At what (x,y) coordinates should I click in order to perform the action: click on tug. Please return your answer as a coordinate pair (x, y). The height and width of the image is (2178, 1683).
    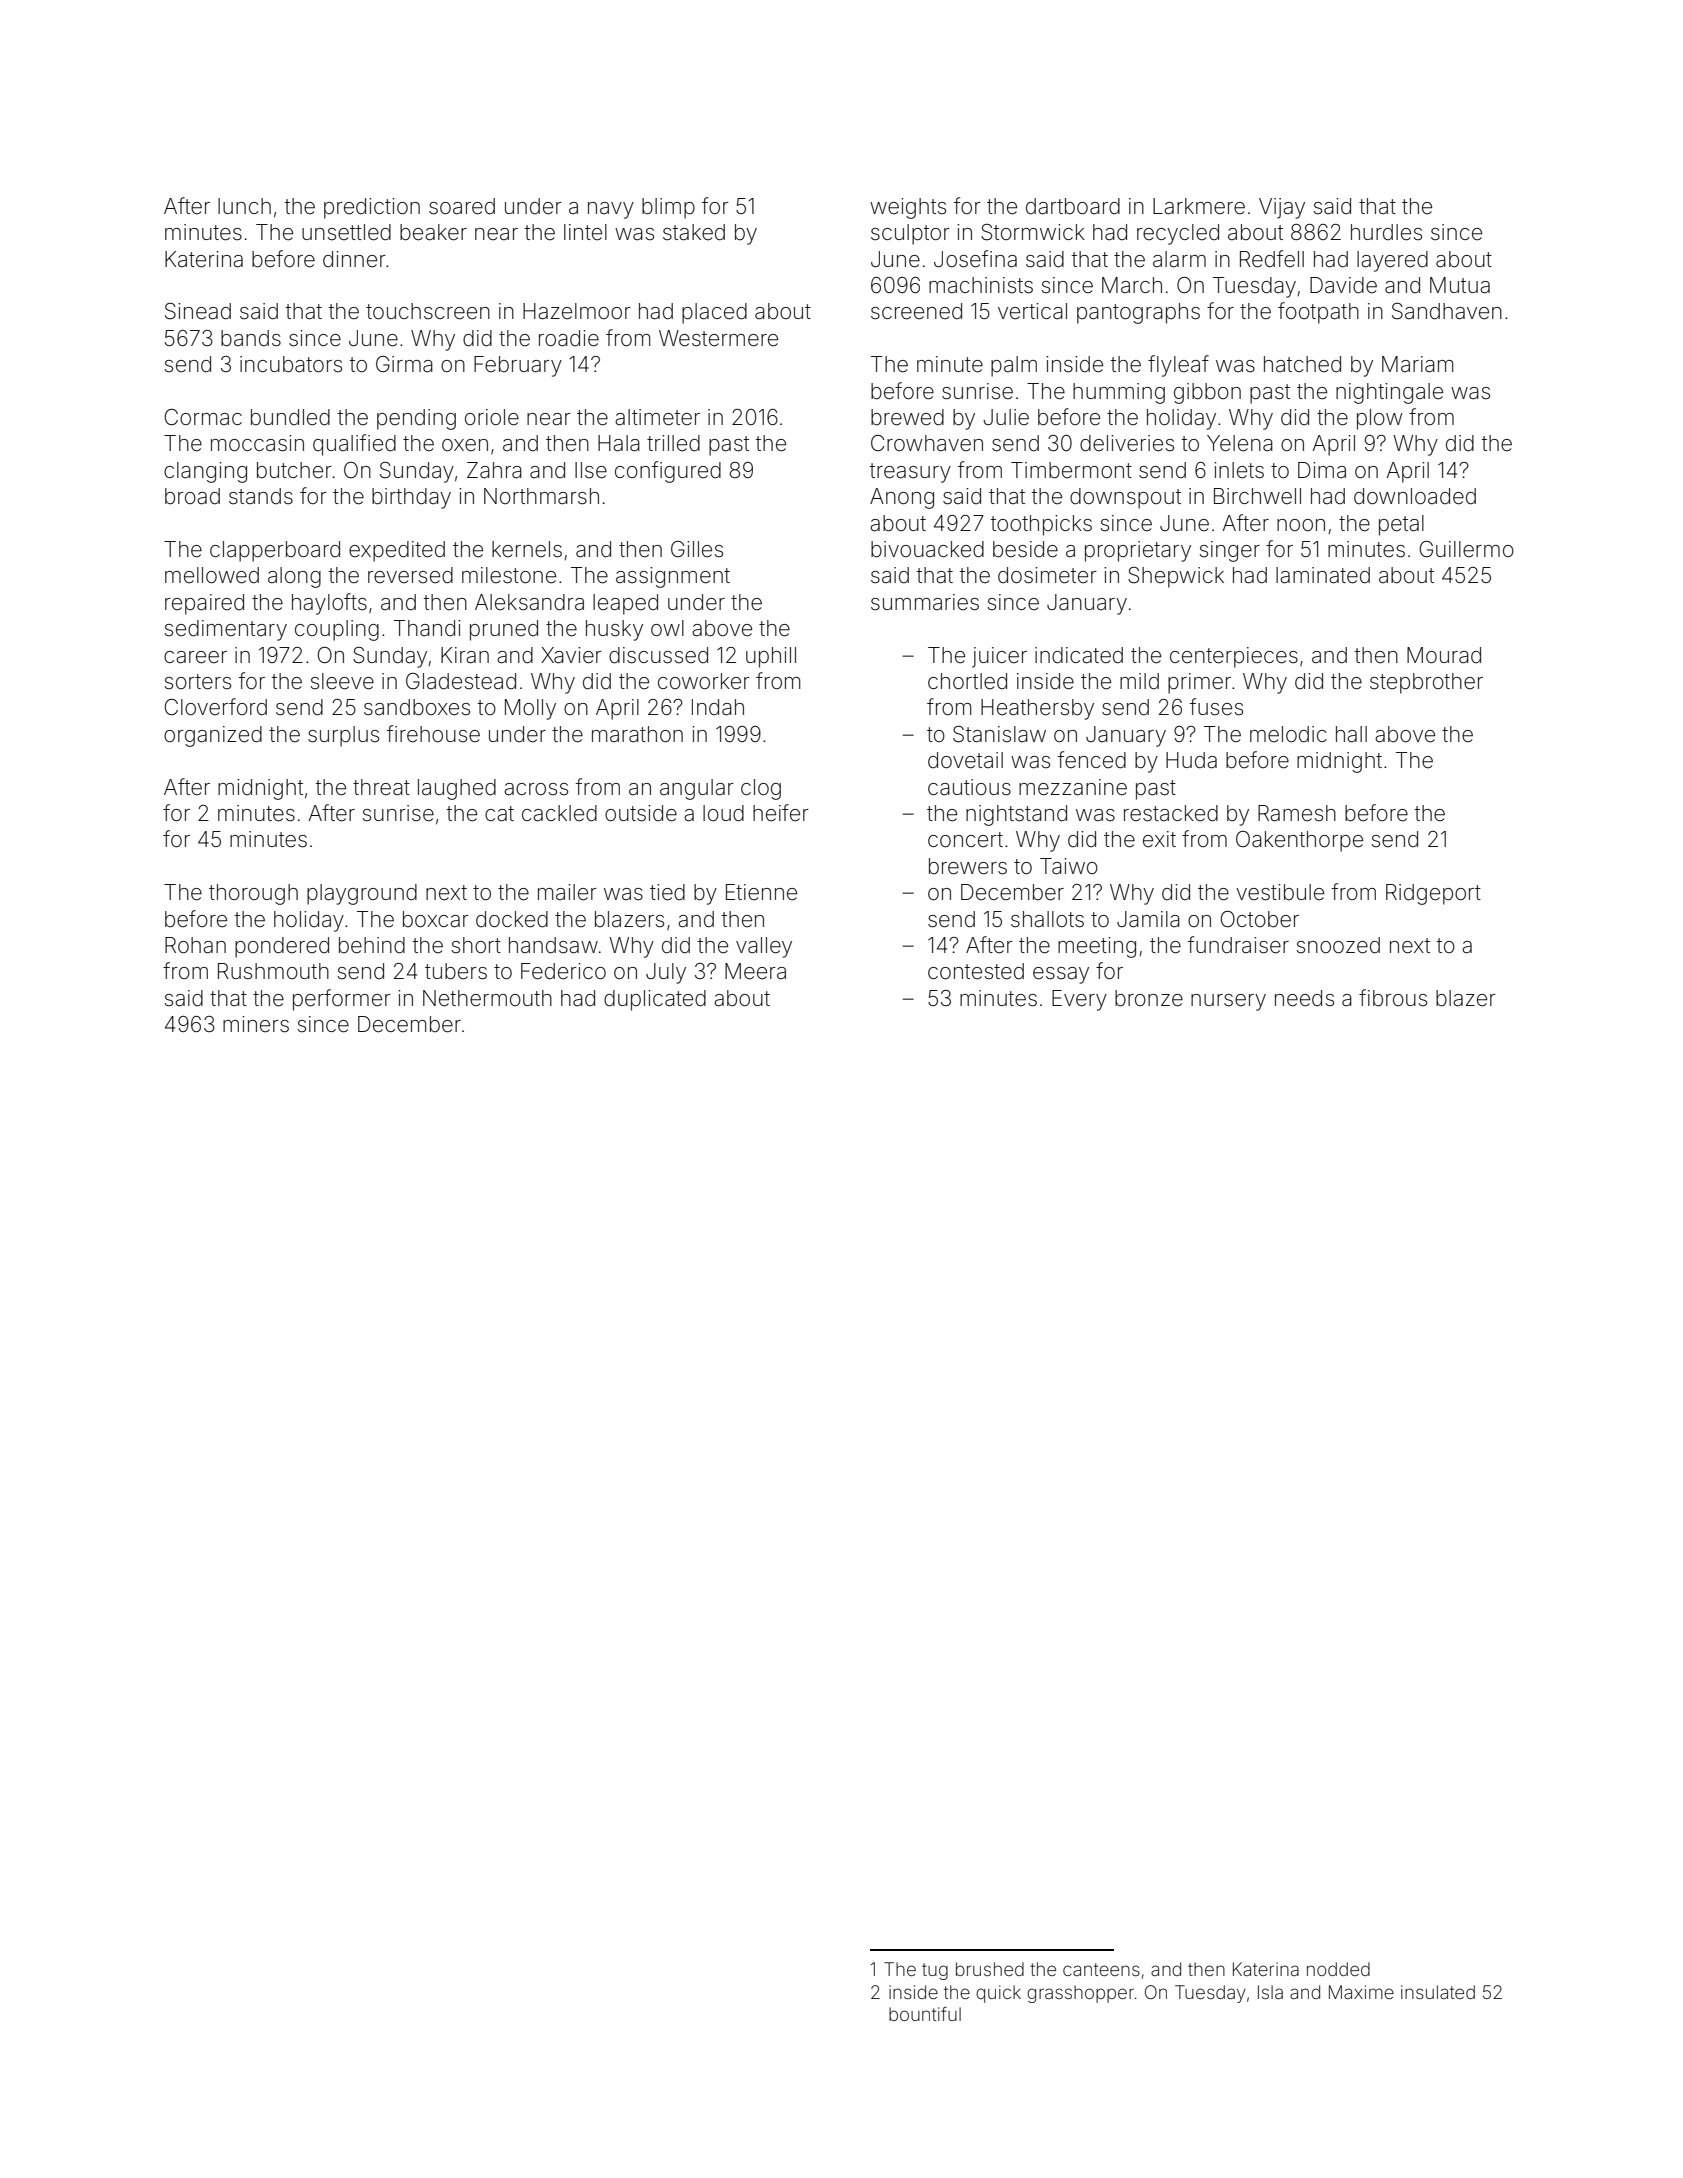
    Looking at the image, I should click on (935, 1971).
